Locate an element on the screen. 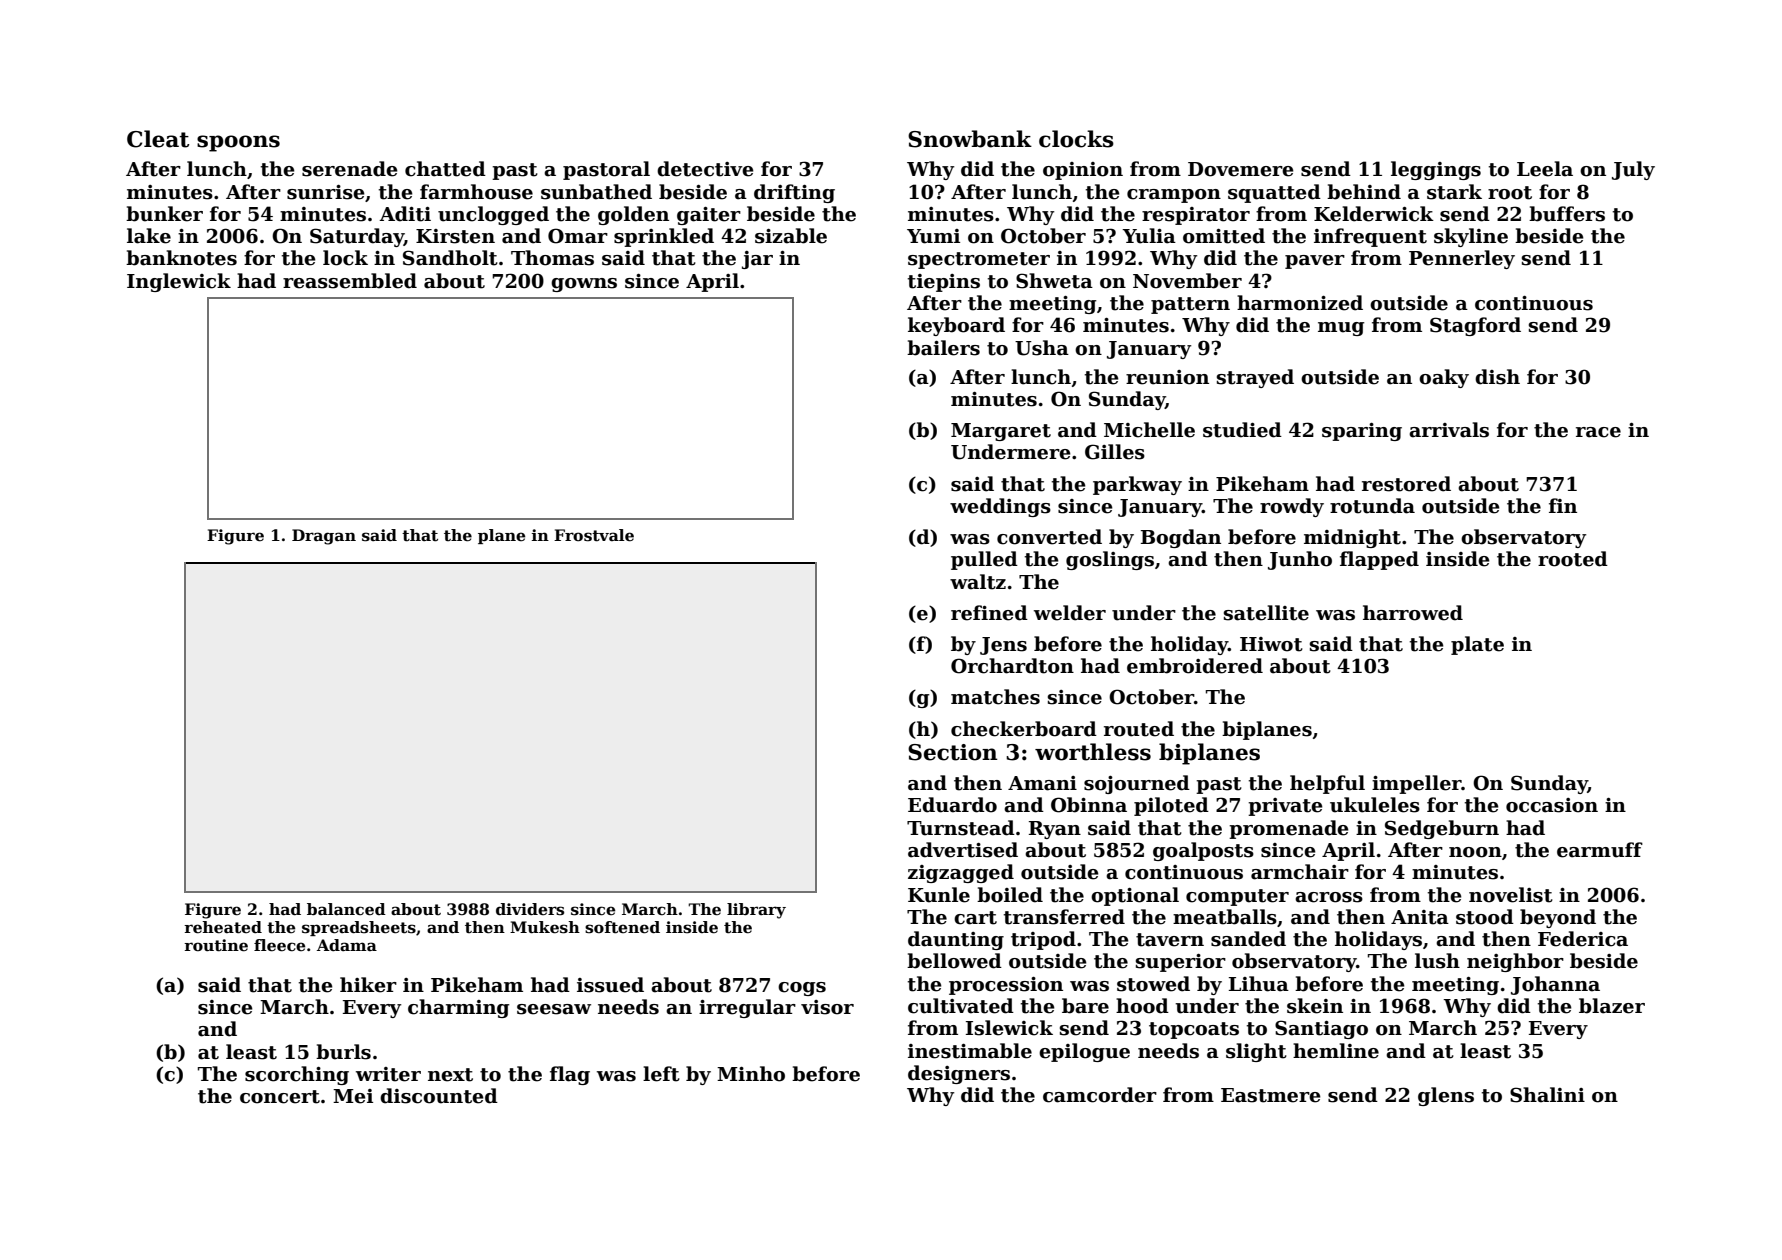 The width and height of the screenshot is (1782, 1260). pattern is located at coordinates (1190, 305).
